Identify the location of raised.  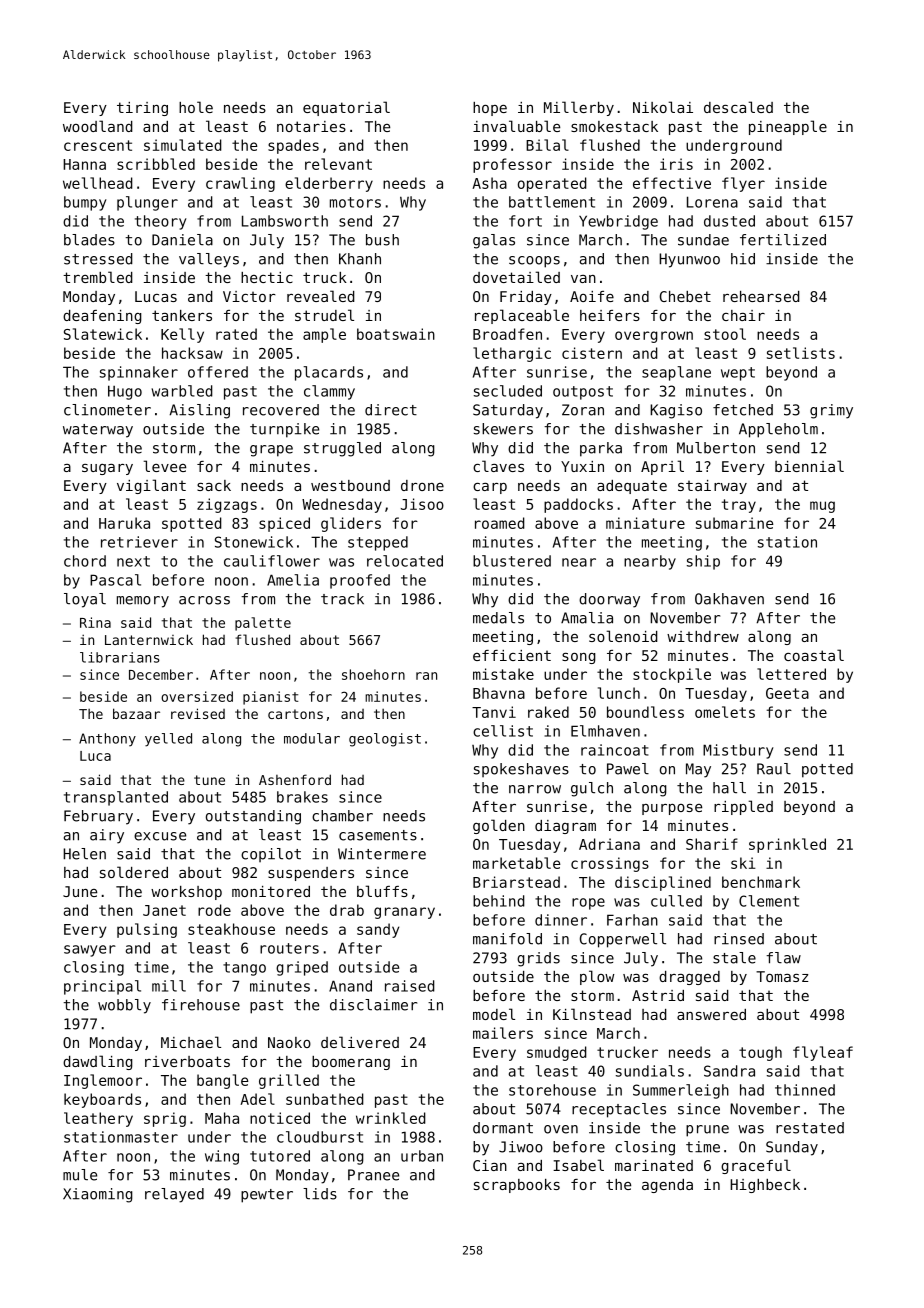
(410, 986).
